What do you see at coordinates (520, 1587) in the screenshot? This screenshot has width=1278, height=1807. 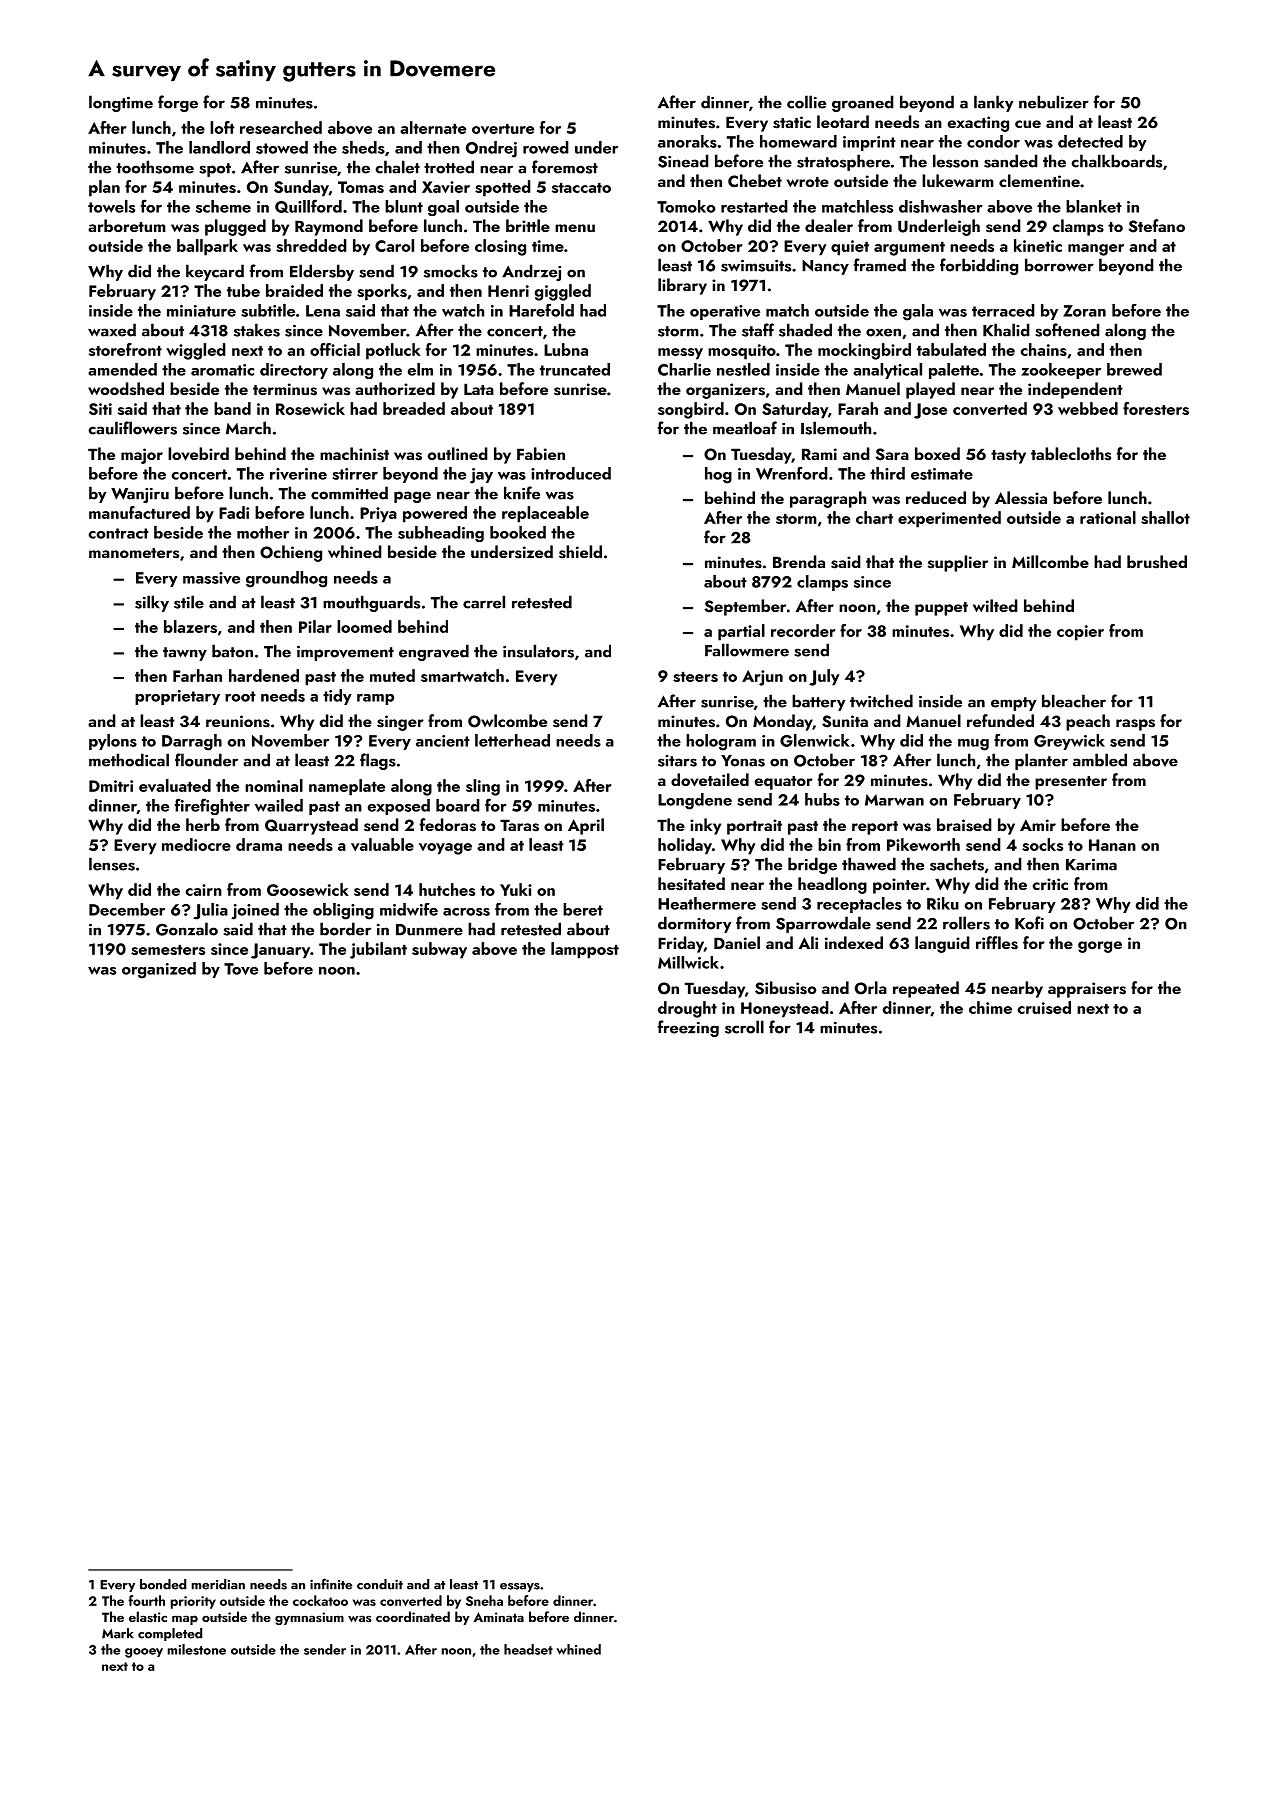 I see `essays` at bounding box center [520, 1587].
